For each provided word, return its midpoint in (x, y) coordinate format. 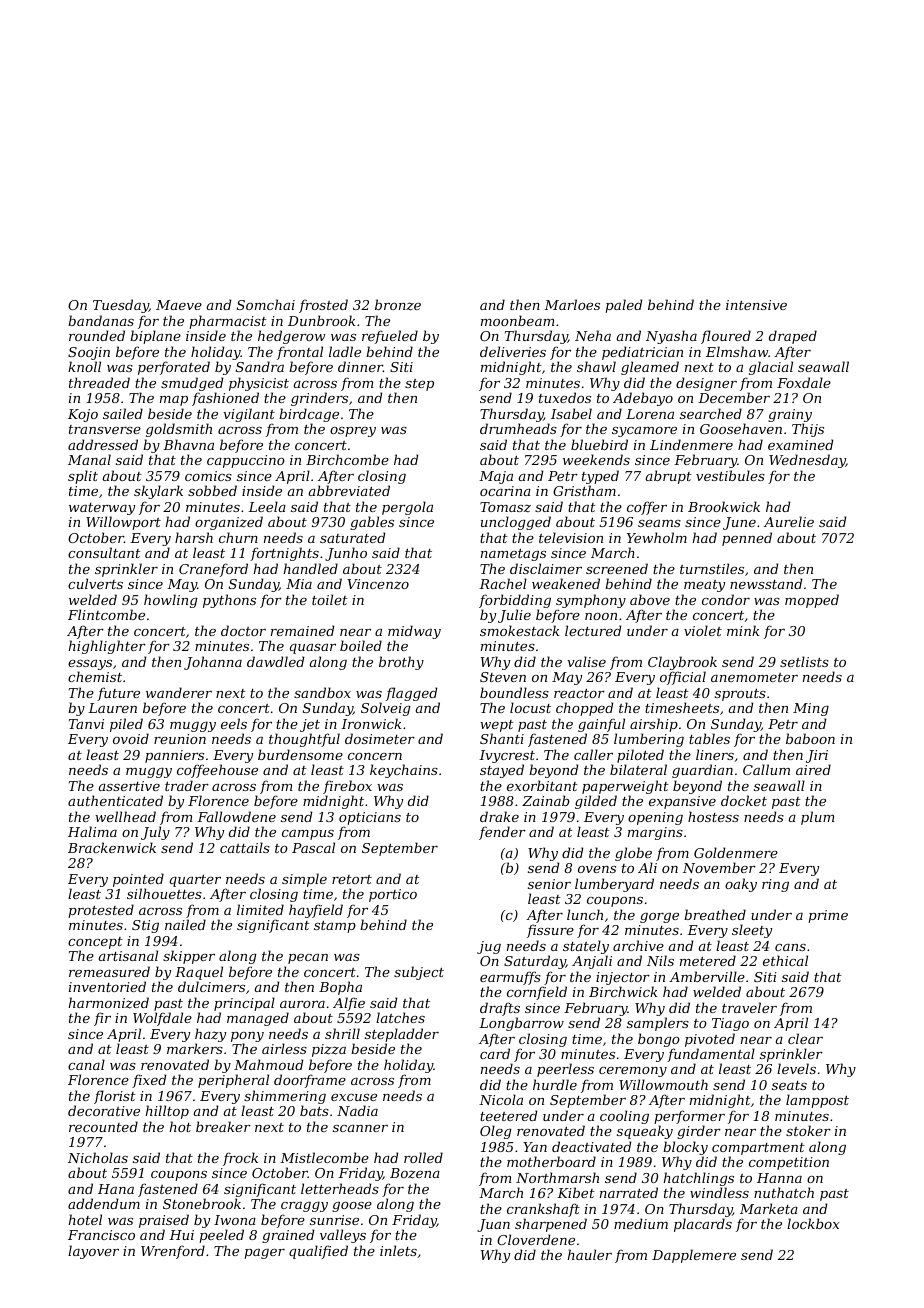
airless (284, 1048)
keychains (404, 771)
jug (489, 947)
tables (709, 738)
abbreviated (349, 490)
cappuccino (246, 461)
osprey (353, 432)
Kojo (83, 415)
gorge (659, 918)
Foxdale (804, 382)
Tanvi (86, 724)
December (734, 398)
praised (164, 1221)
